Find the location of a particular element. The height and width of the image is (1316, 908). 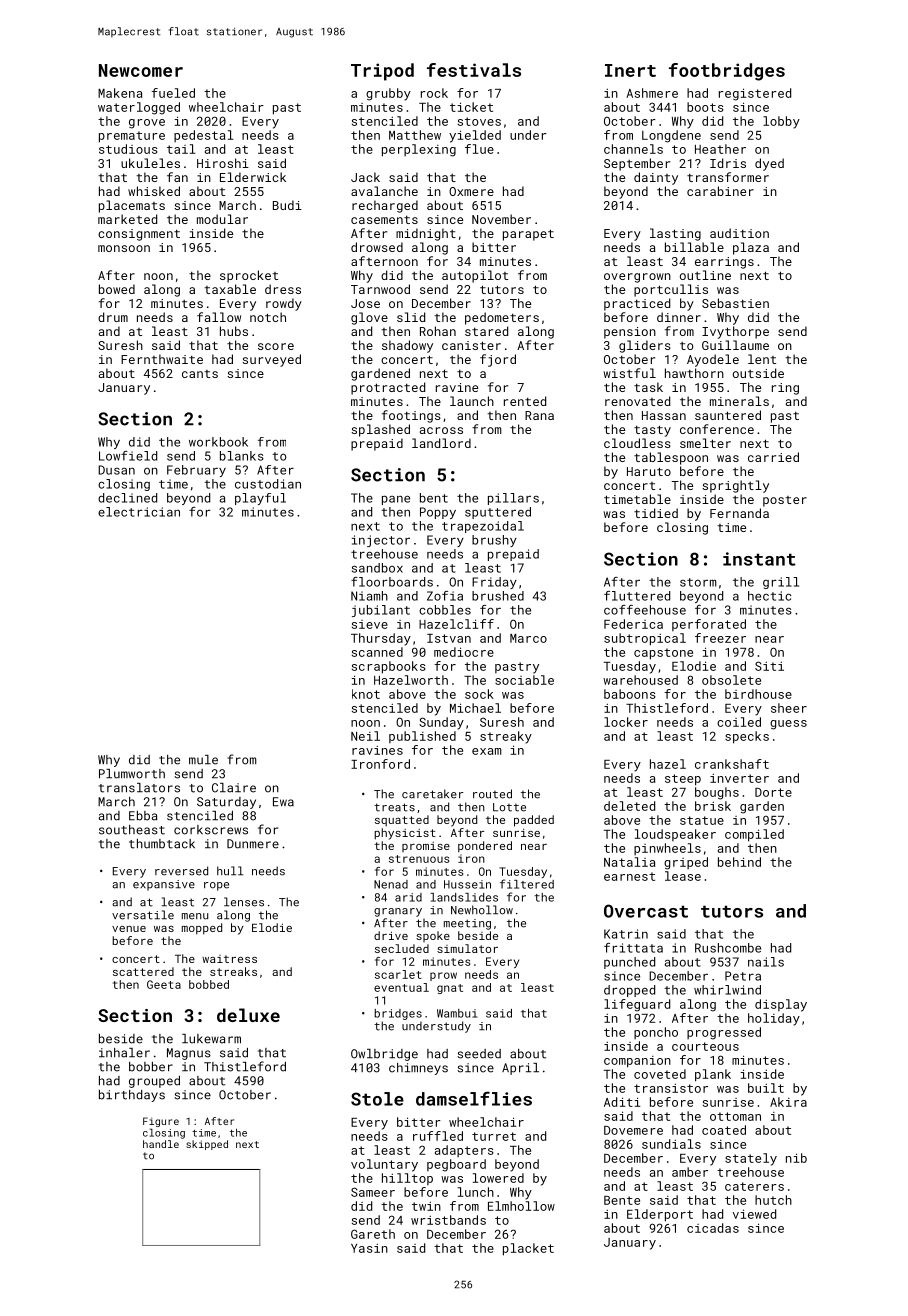

prow is located at coordinates (443, 976).
